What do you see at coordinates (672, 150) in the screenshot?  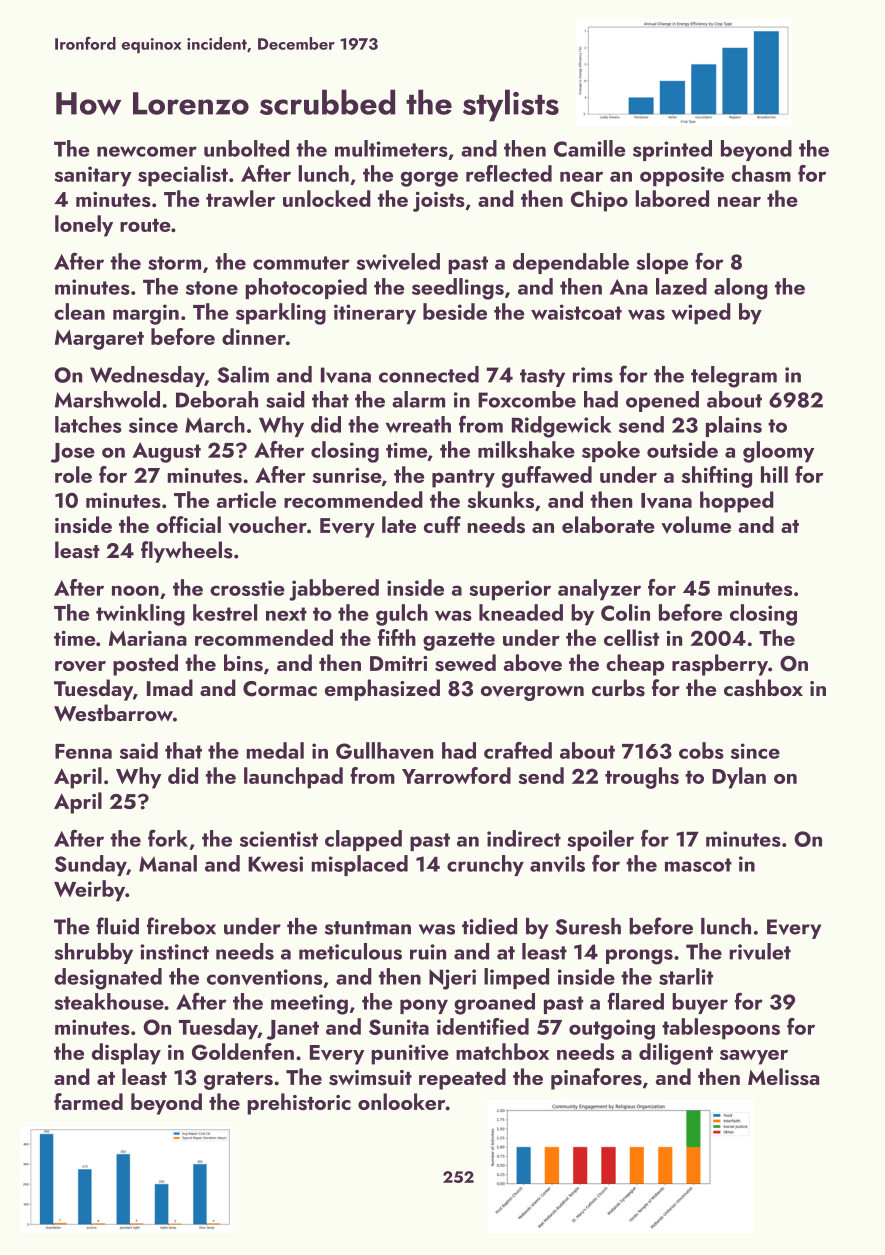 I see `sprinted` at bounding box center [672, 150].
